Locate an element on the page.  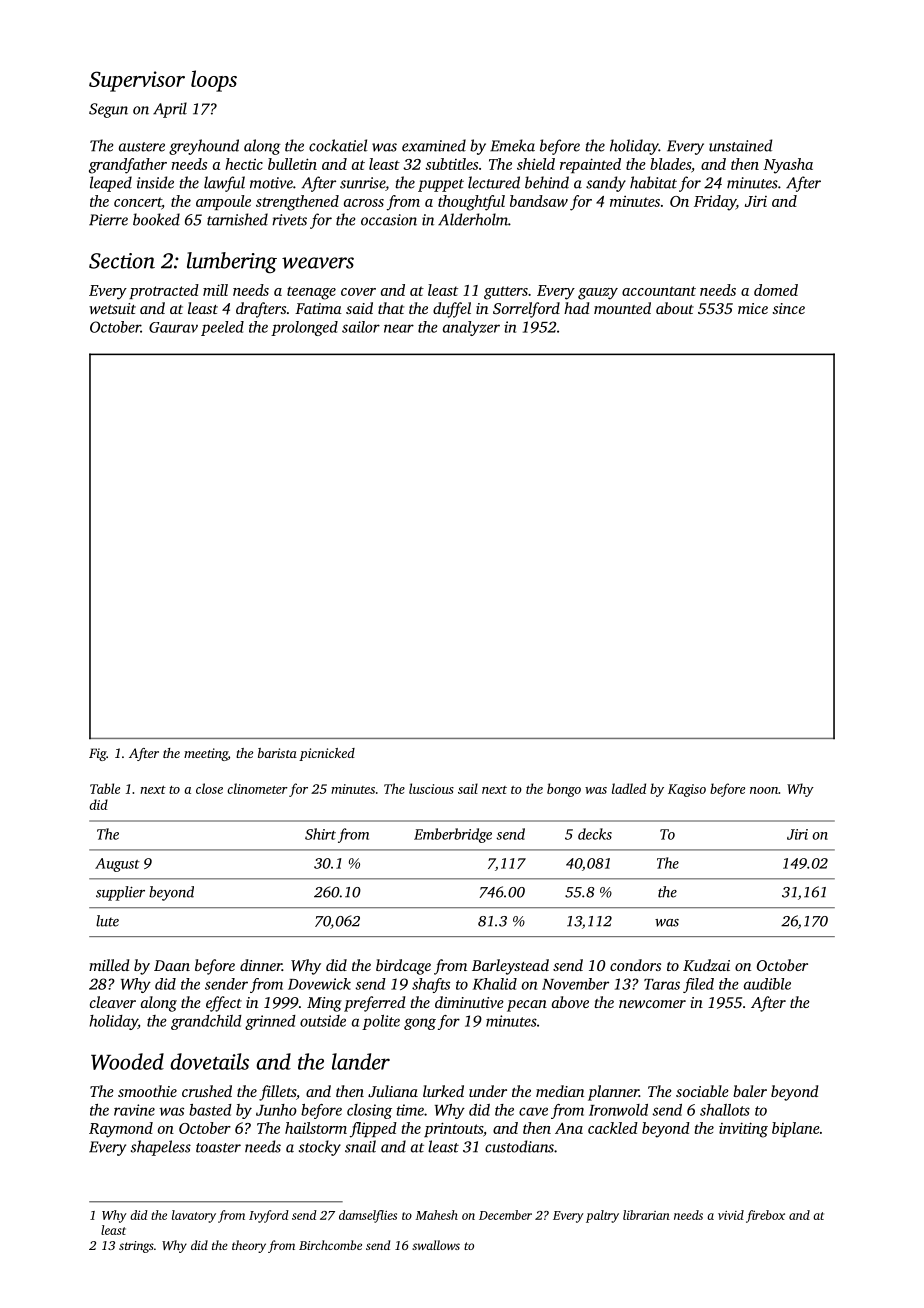
meeting is located at coordinates (206, 754).
